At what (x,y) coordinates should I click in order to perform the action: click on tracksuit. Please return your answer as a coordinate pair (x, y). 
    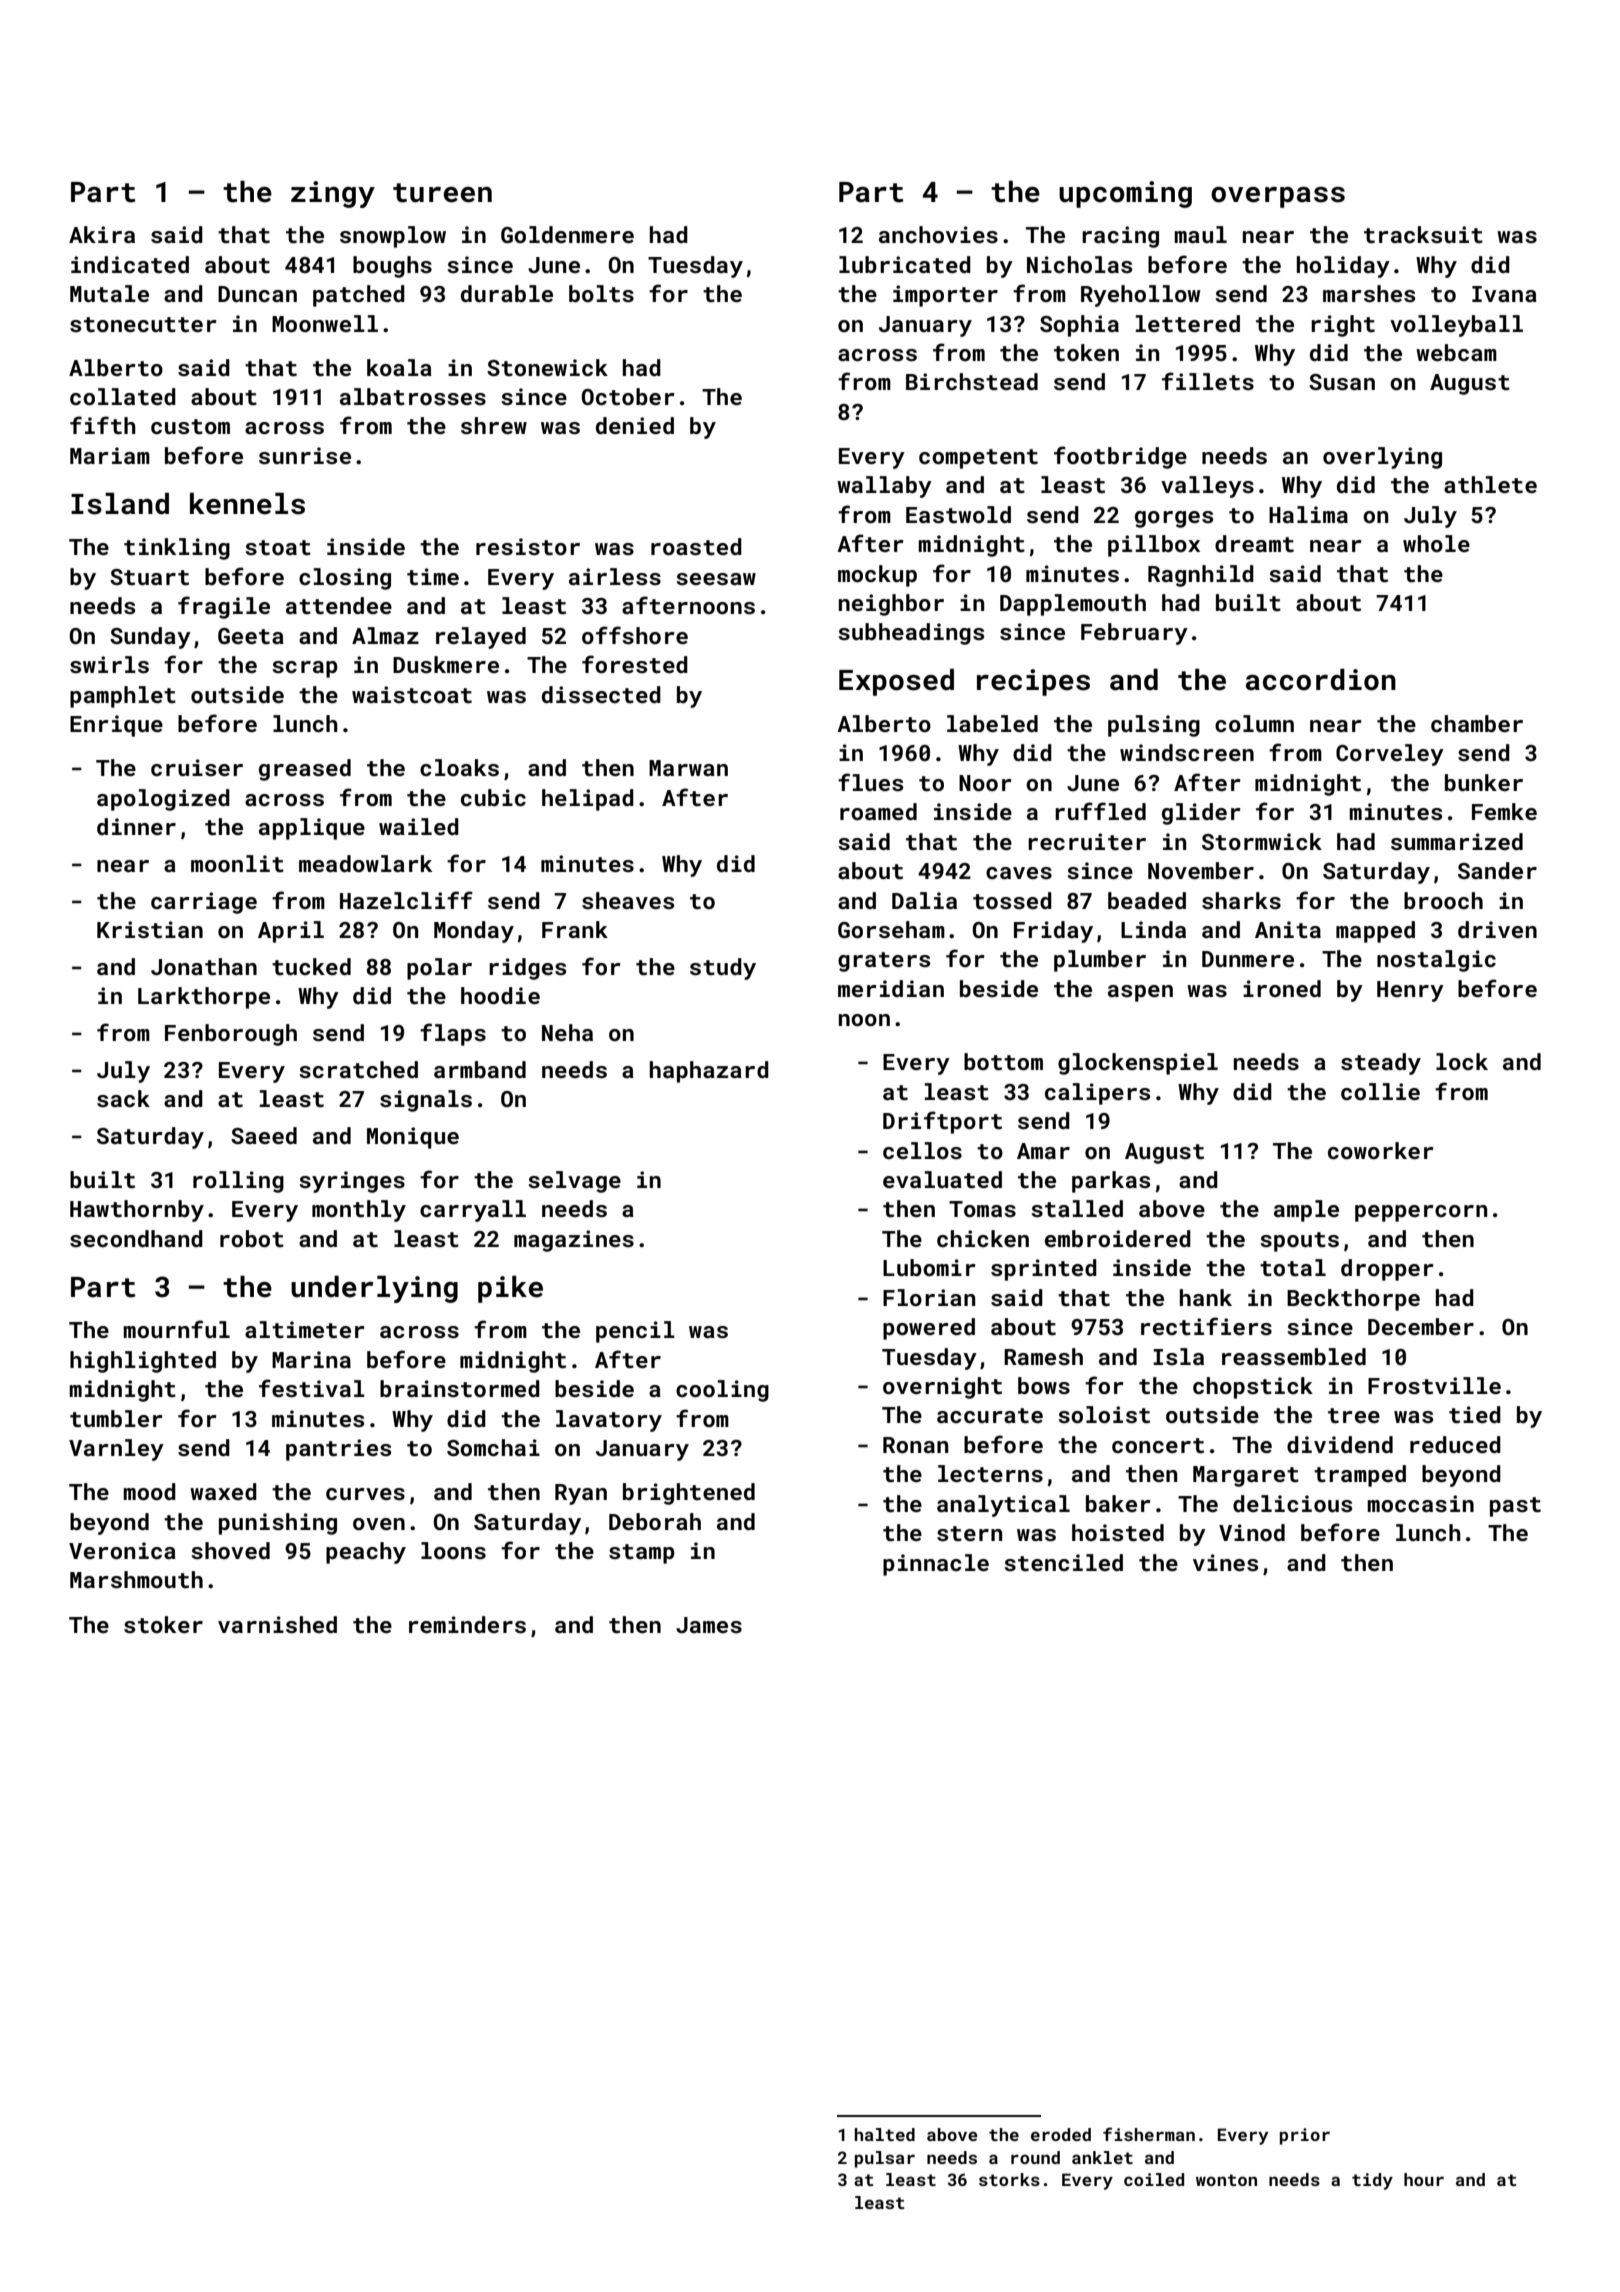
    Looking at the image, I should click on (1423, 234).
